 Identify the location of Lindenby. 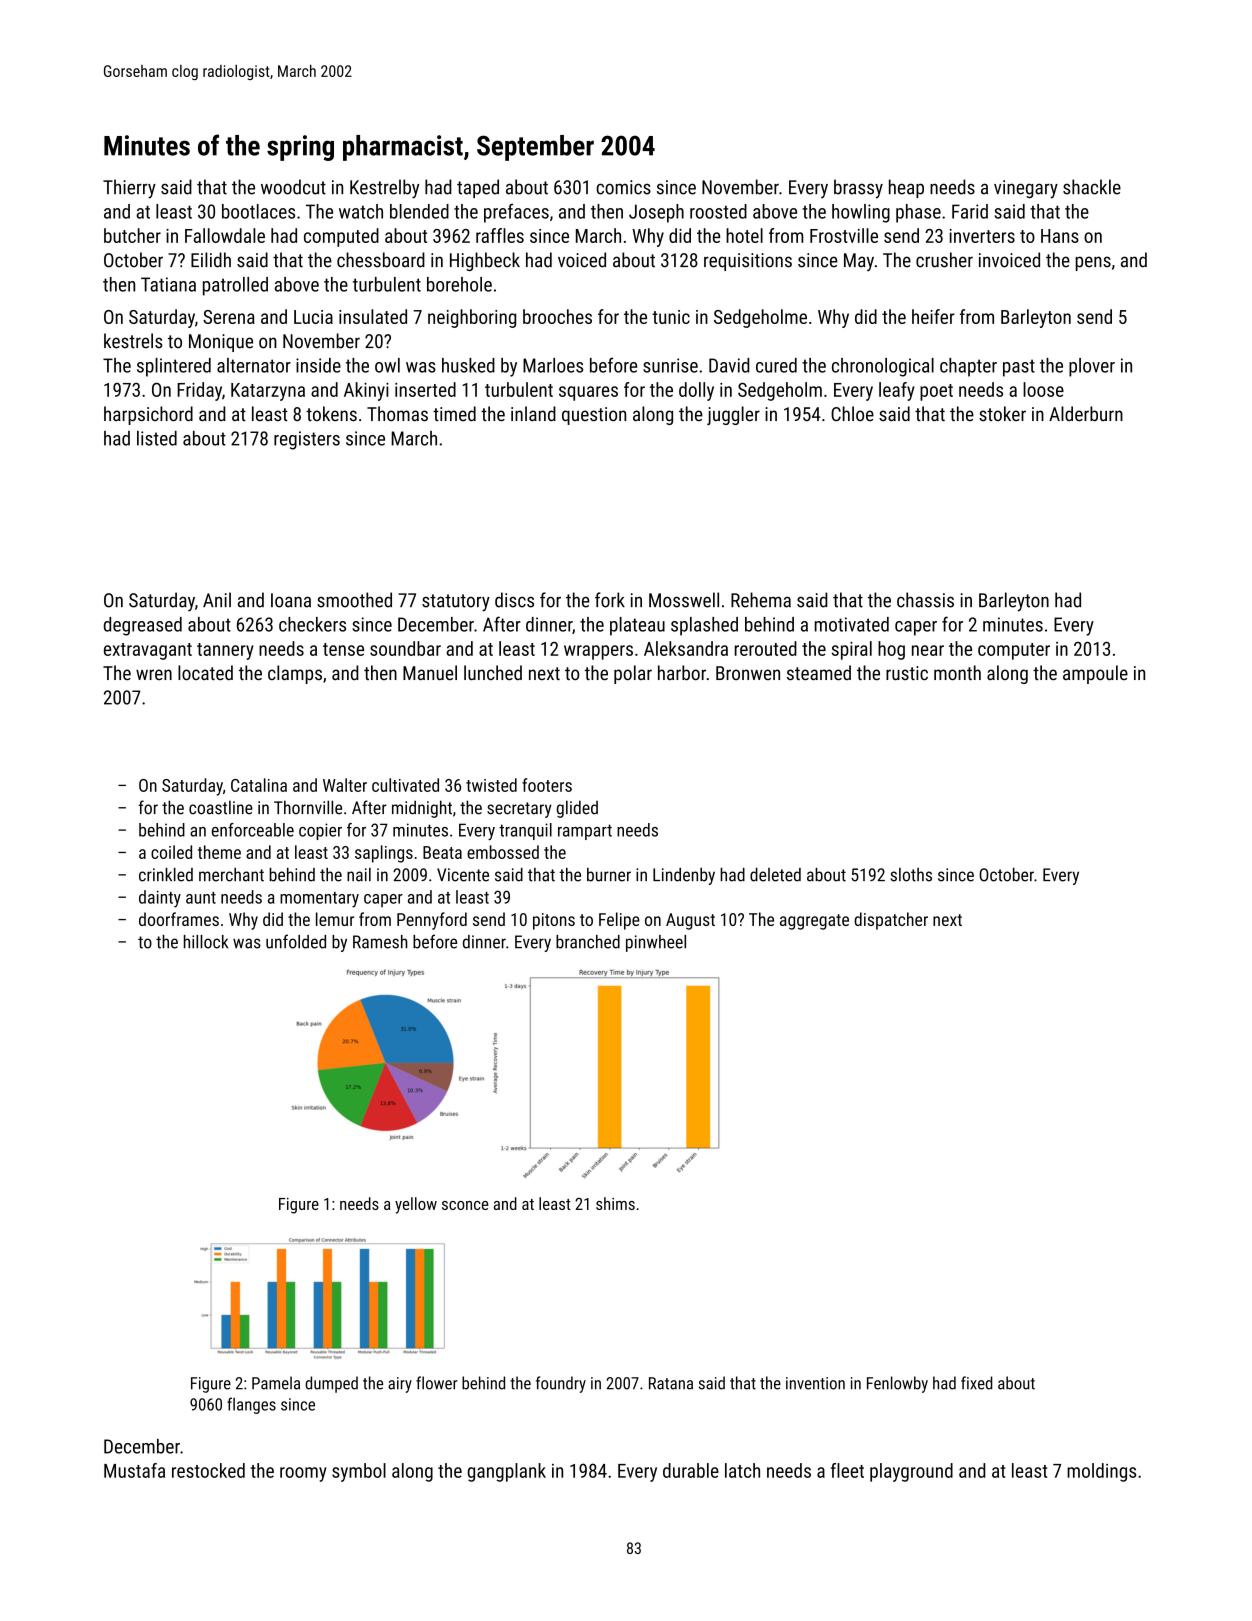
(684, 876).
